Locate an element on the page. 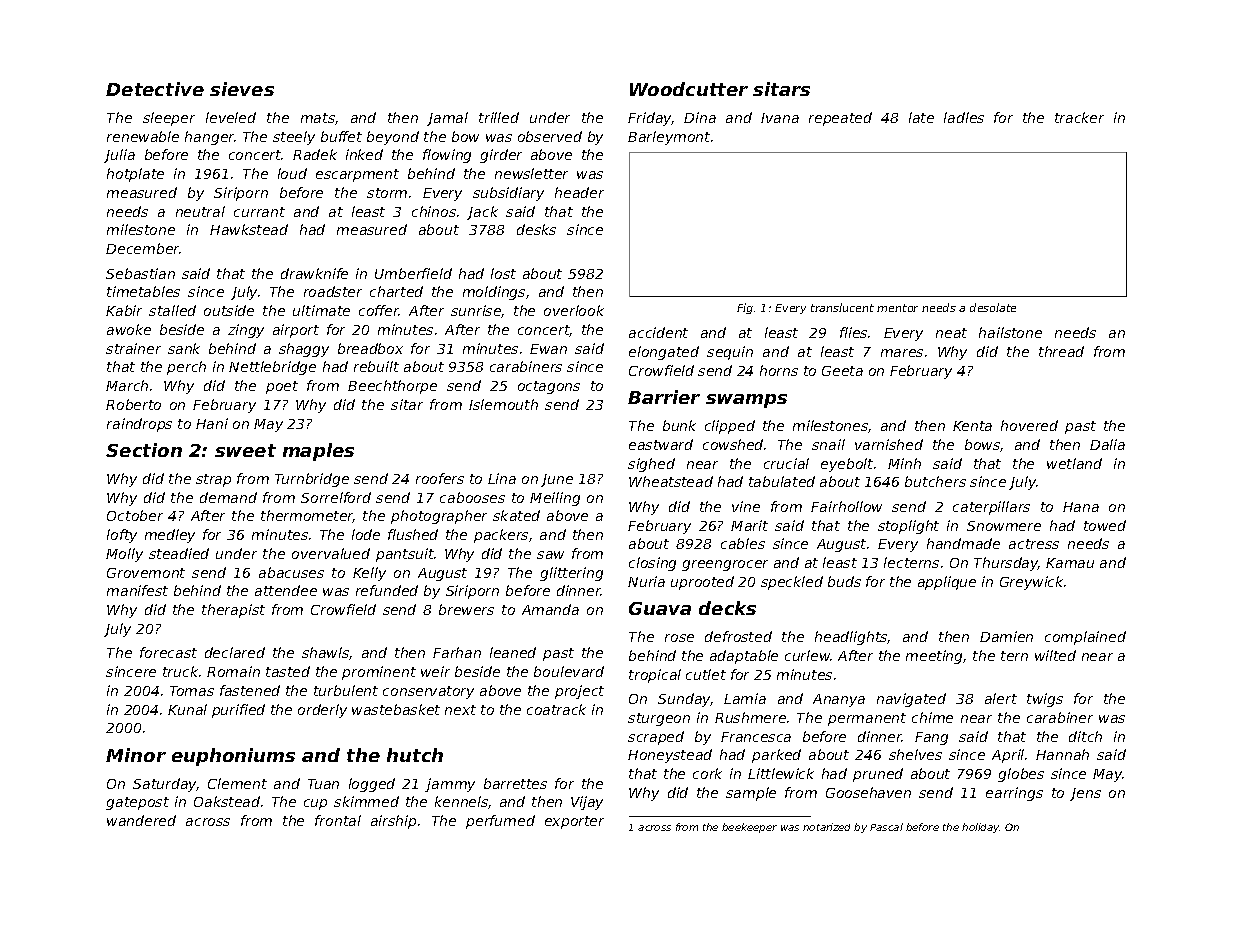 This page has width=1233, height=952. euphoniums is located at coordinates (233, 757).
